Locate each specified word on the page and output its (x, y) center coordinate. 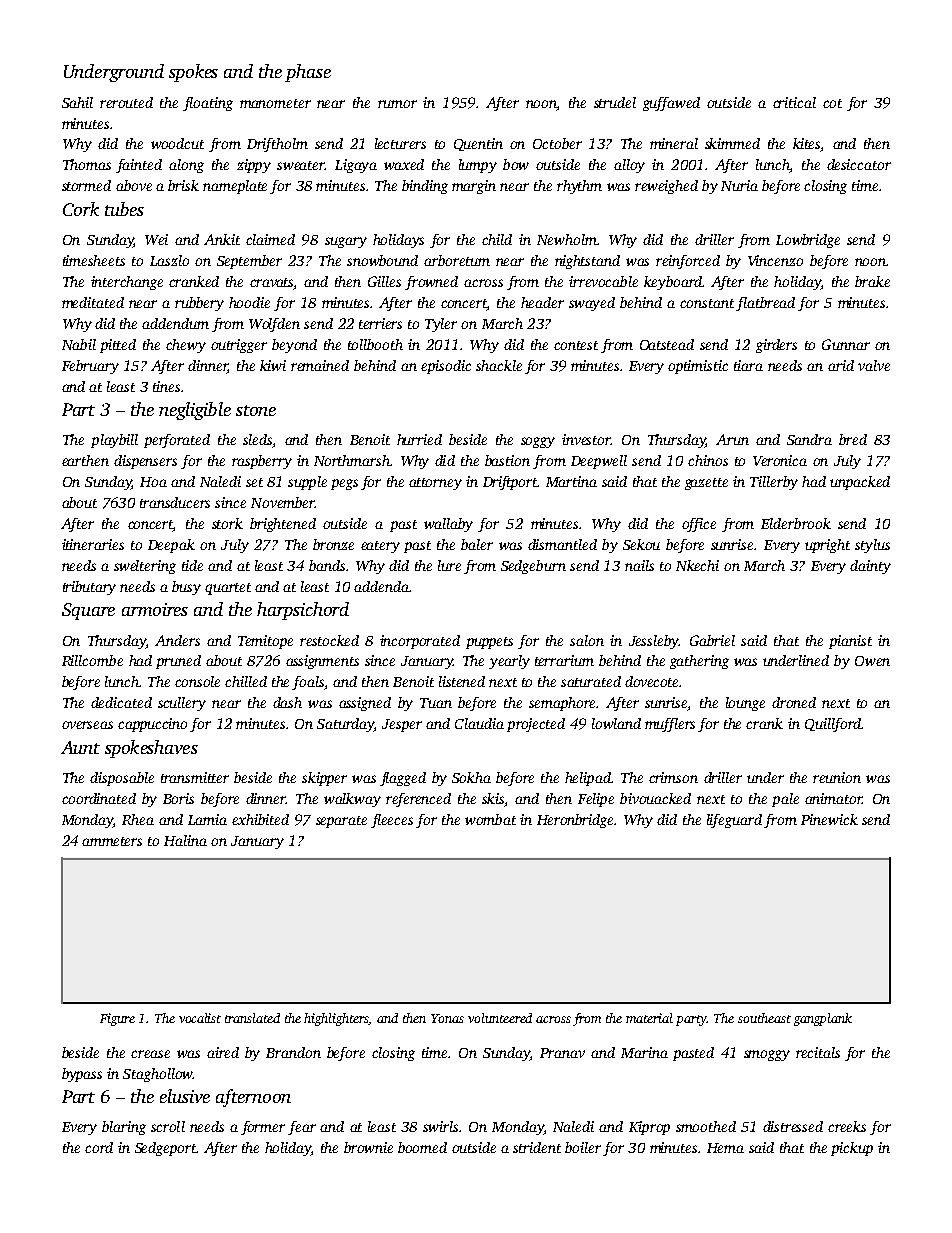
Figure (117, 1019)
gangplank (823, 1019)
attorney (435, 484)
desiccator (859, 164)
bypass (82, 1075)
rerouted (126, 102)
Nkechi (697, 565)
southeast (764, 1018)
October (557, 143)
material (649, 1018)
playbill (114, 441)
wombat (490, 819)
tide (192, 565)
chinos (708, 460)
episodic (446, 367)
